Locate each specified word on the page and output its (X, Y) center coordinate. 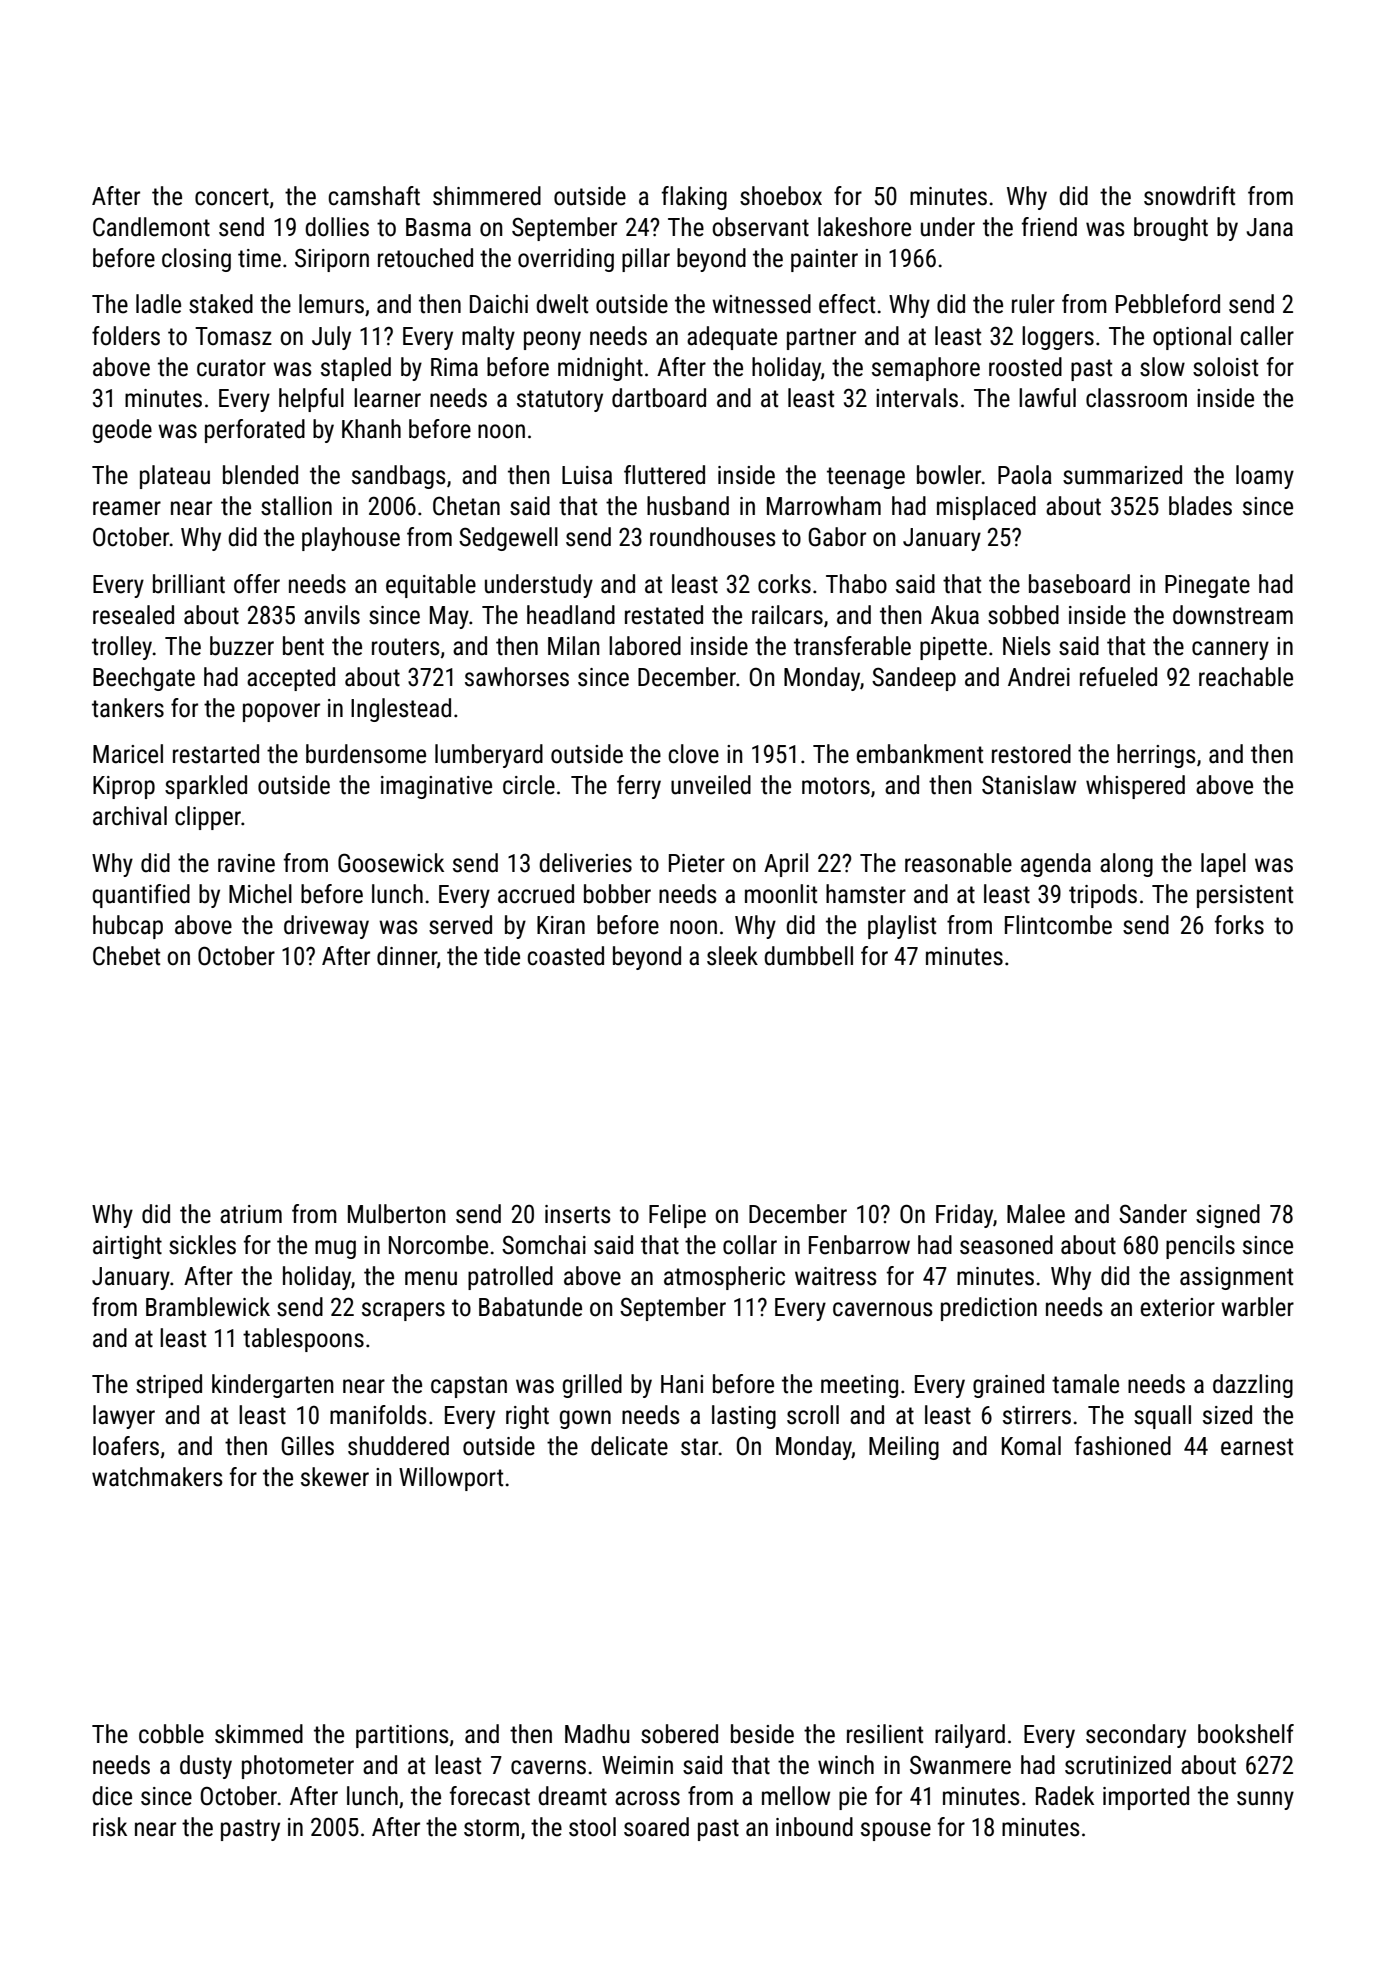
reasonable (958, 863)
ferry (639, 787)
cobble (171, 1734)
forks (1239, 925)
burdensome (366, 754)
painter (824, 260)
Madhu (597, 1734)
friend (1049, 227)
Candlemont (151, 227)
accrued (536, 894)
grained (1008, 1386)
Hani (682, 1384)
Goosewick (391, 863)
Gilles (307, 1446)
